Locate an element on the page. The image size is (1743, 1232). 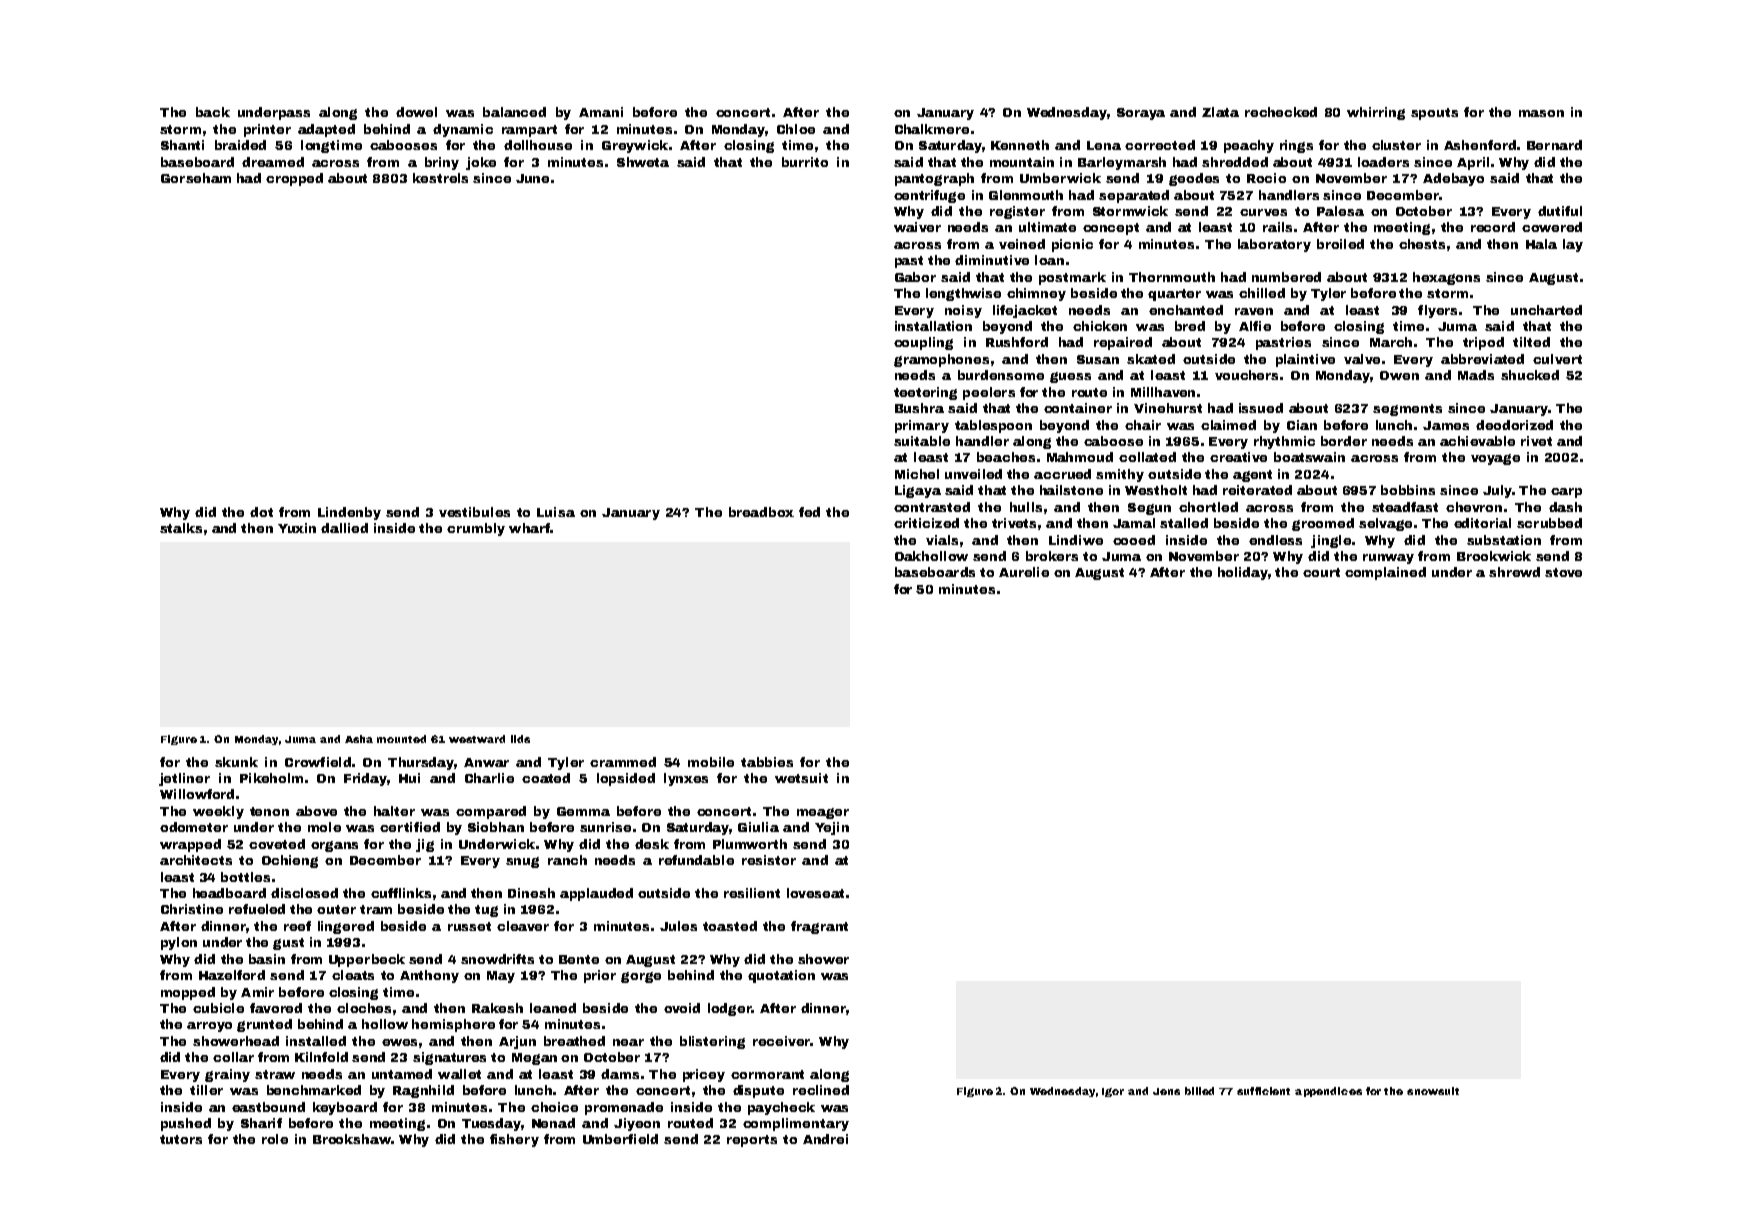
Brookshaw is located at coordinates (352, 1139).
